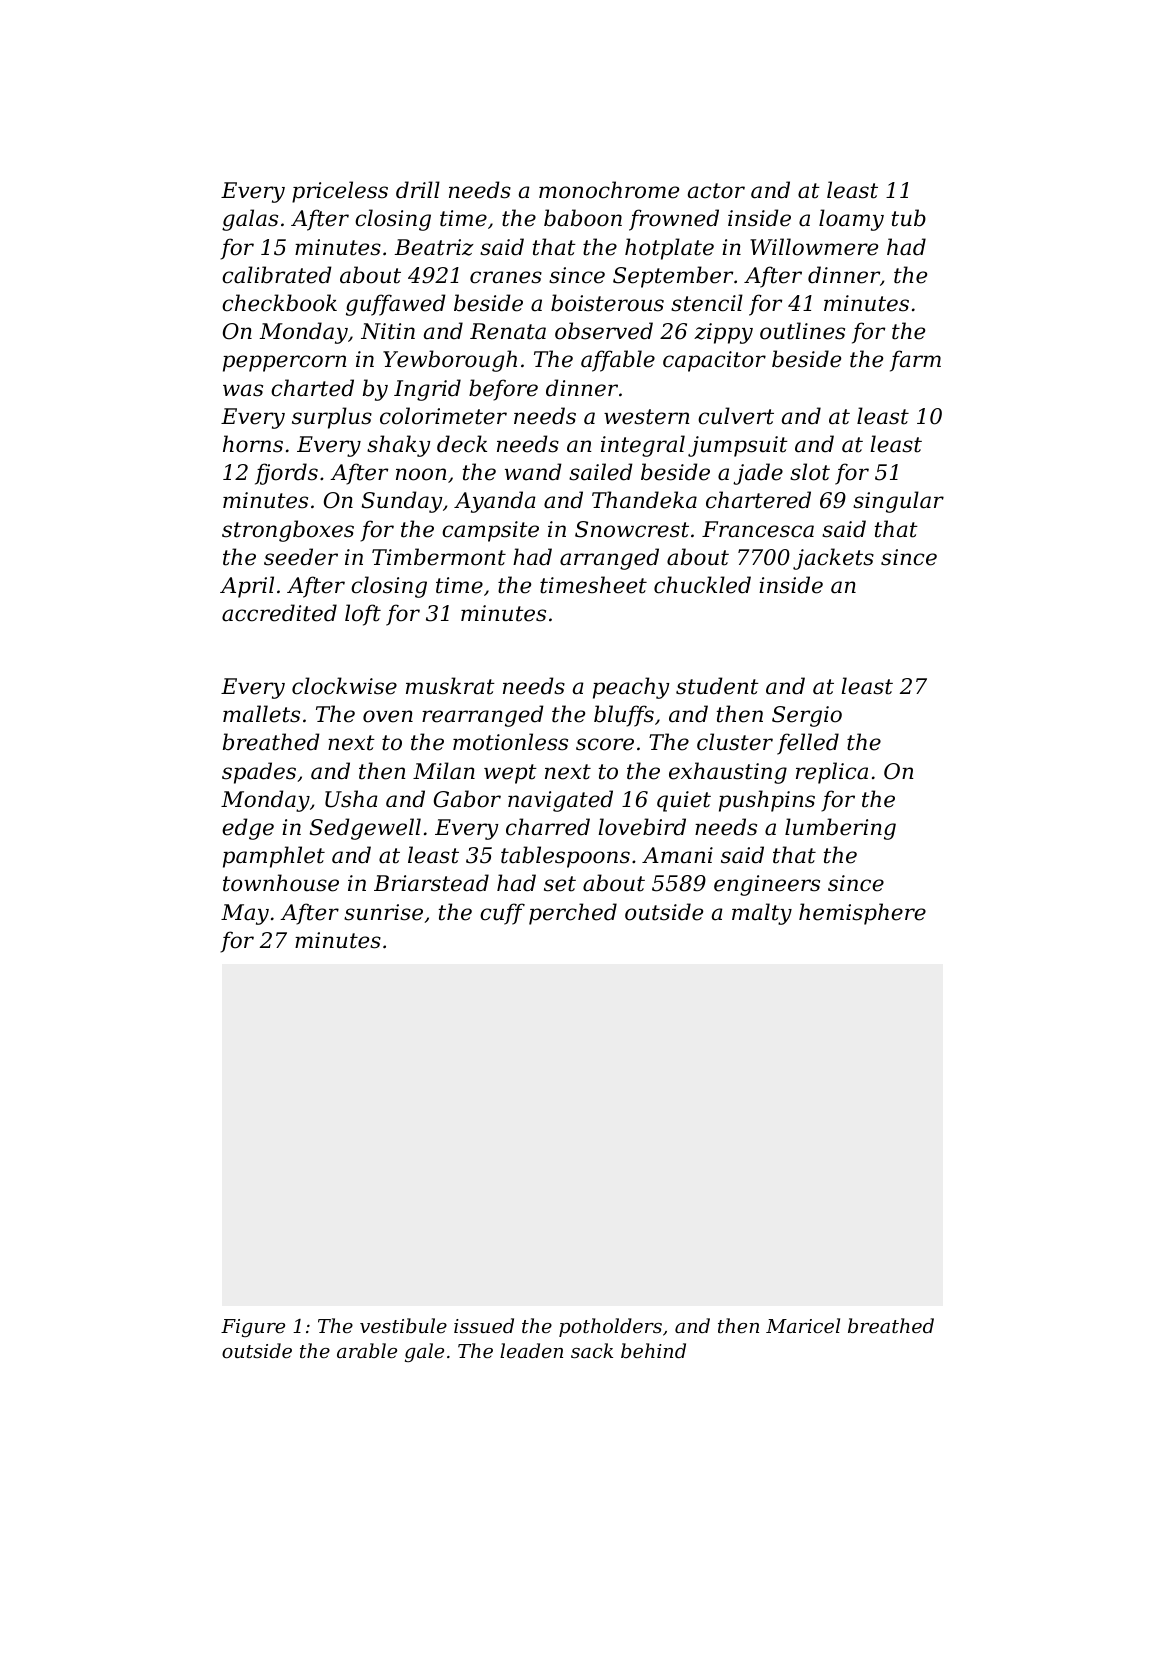  Describe the element at coordinates (253, 1328) in the image. I see `Figure` at that location.
